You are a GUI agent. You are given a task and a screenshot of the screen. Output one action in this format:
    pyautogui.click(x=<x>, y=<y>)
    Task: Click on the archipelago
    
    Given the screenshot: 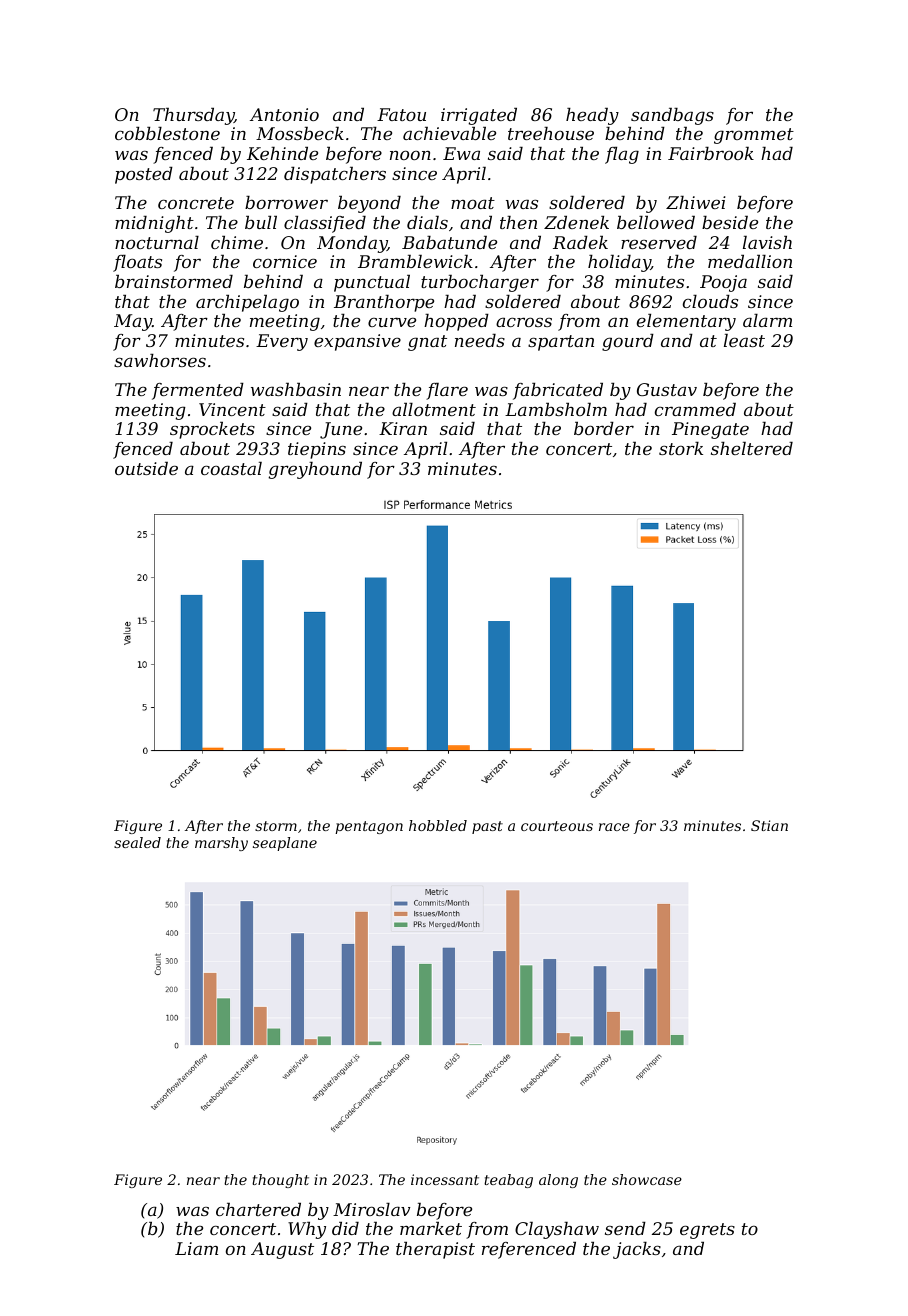 What is the action you would take?
    pyautogui.click(x=247, y=303)
